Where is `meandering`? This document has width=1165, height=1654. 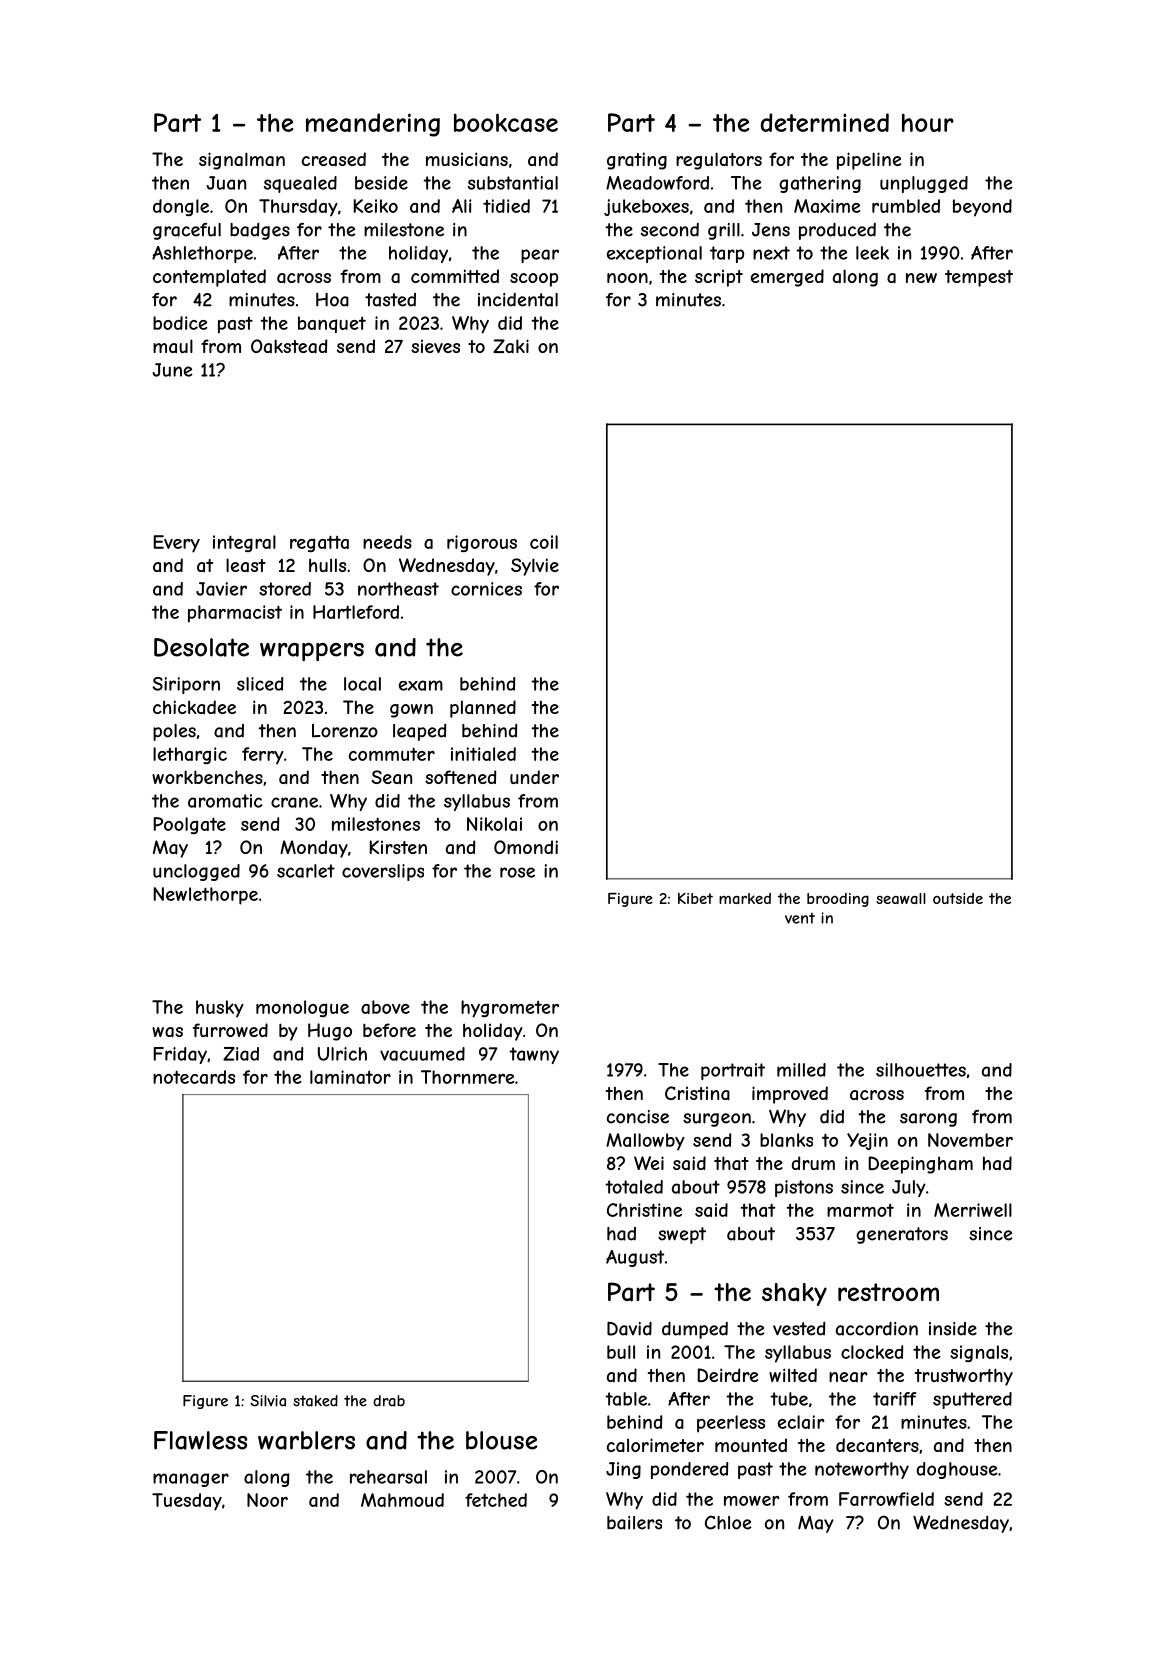 meandering is located at coordinates (373, 125).
